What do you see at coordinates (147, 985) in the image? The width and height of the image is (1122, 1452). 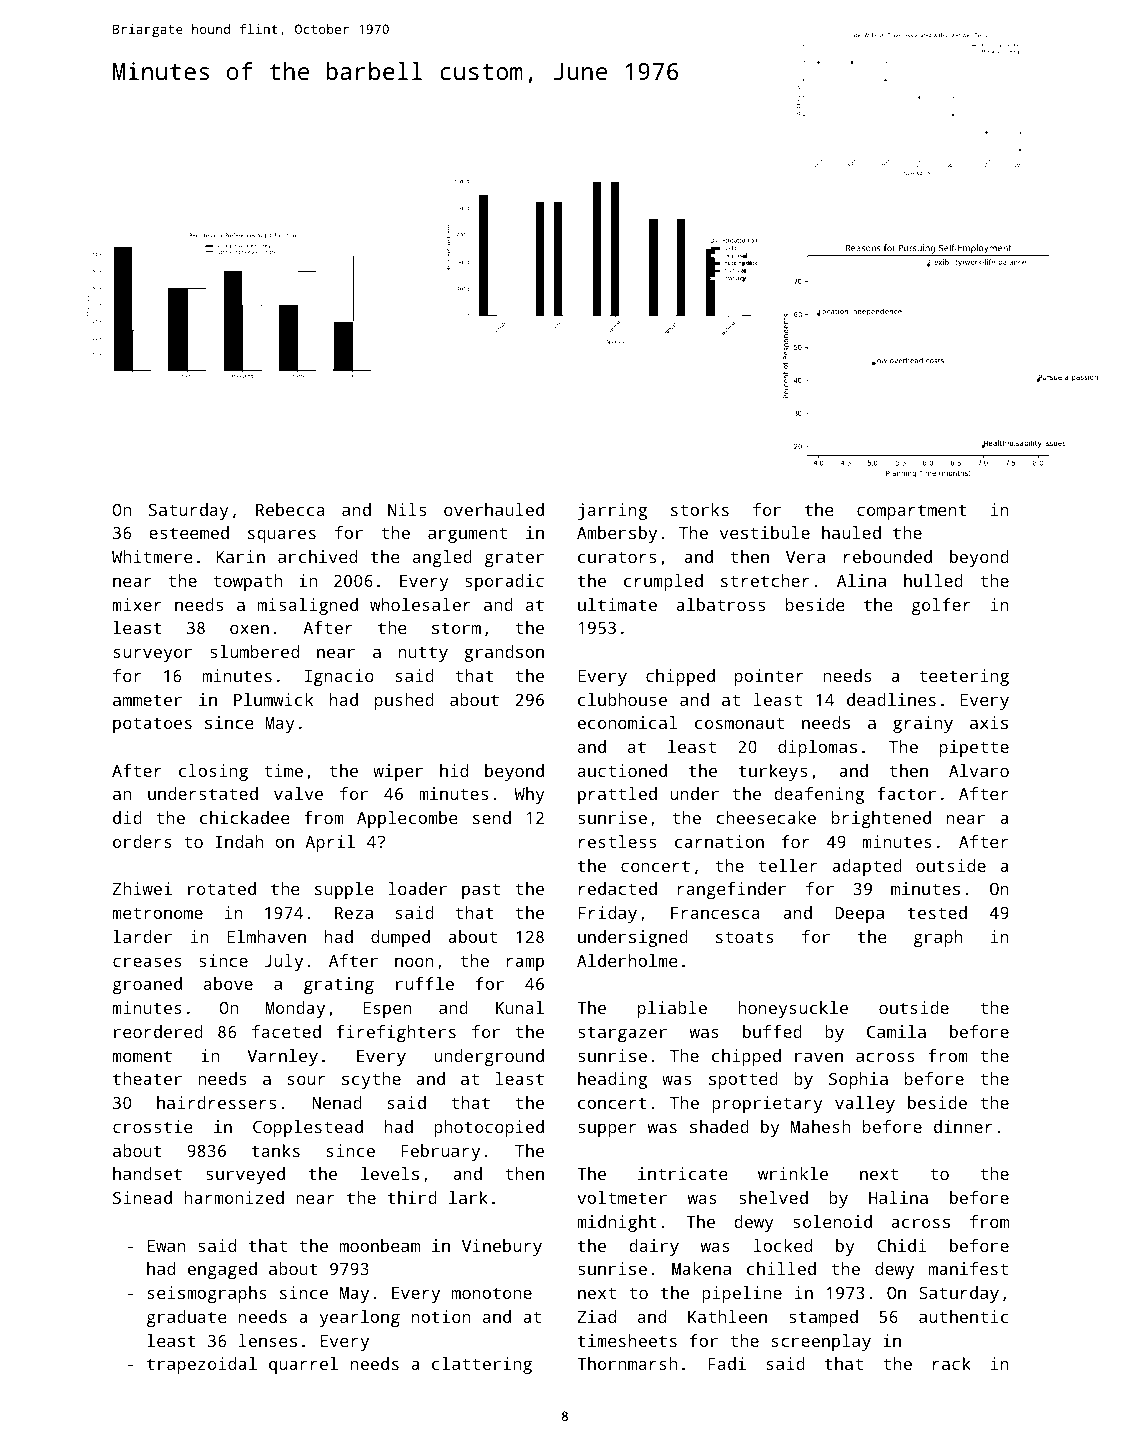 I see `groaned` at bounding box center [147, 985].
